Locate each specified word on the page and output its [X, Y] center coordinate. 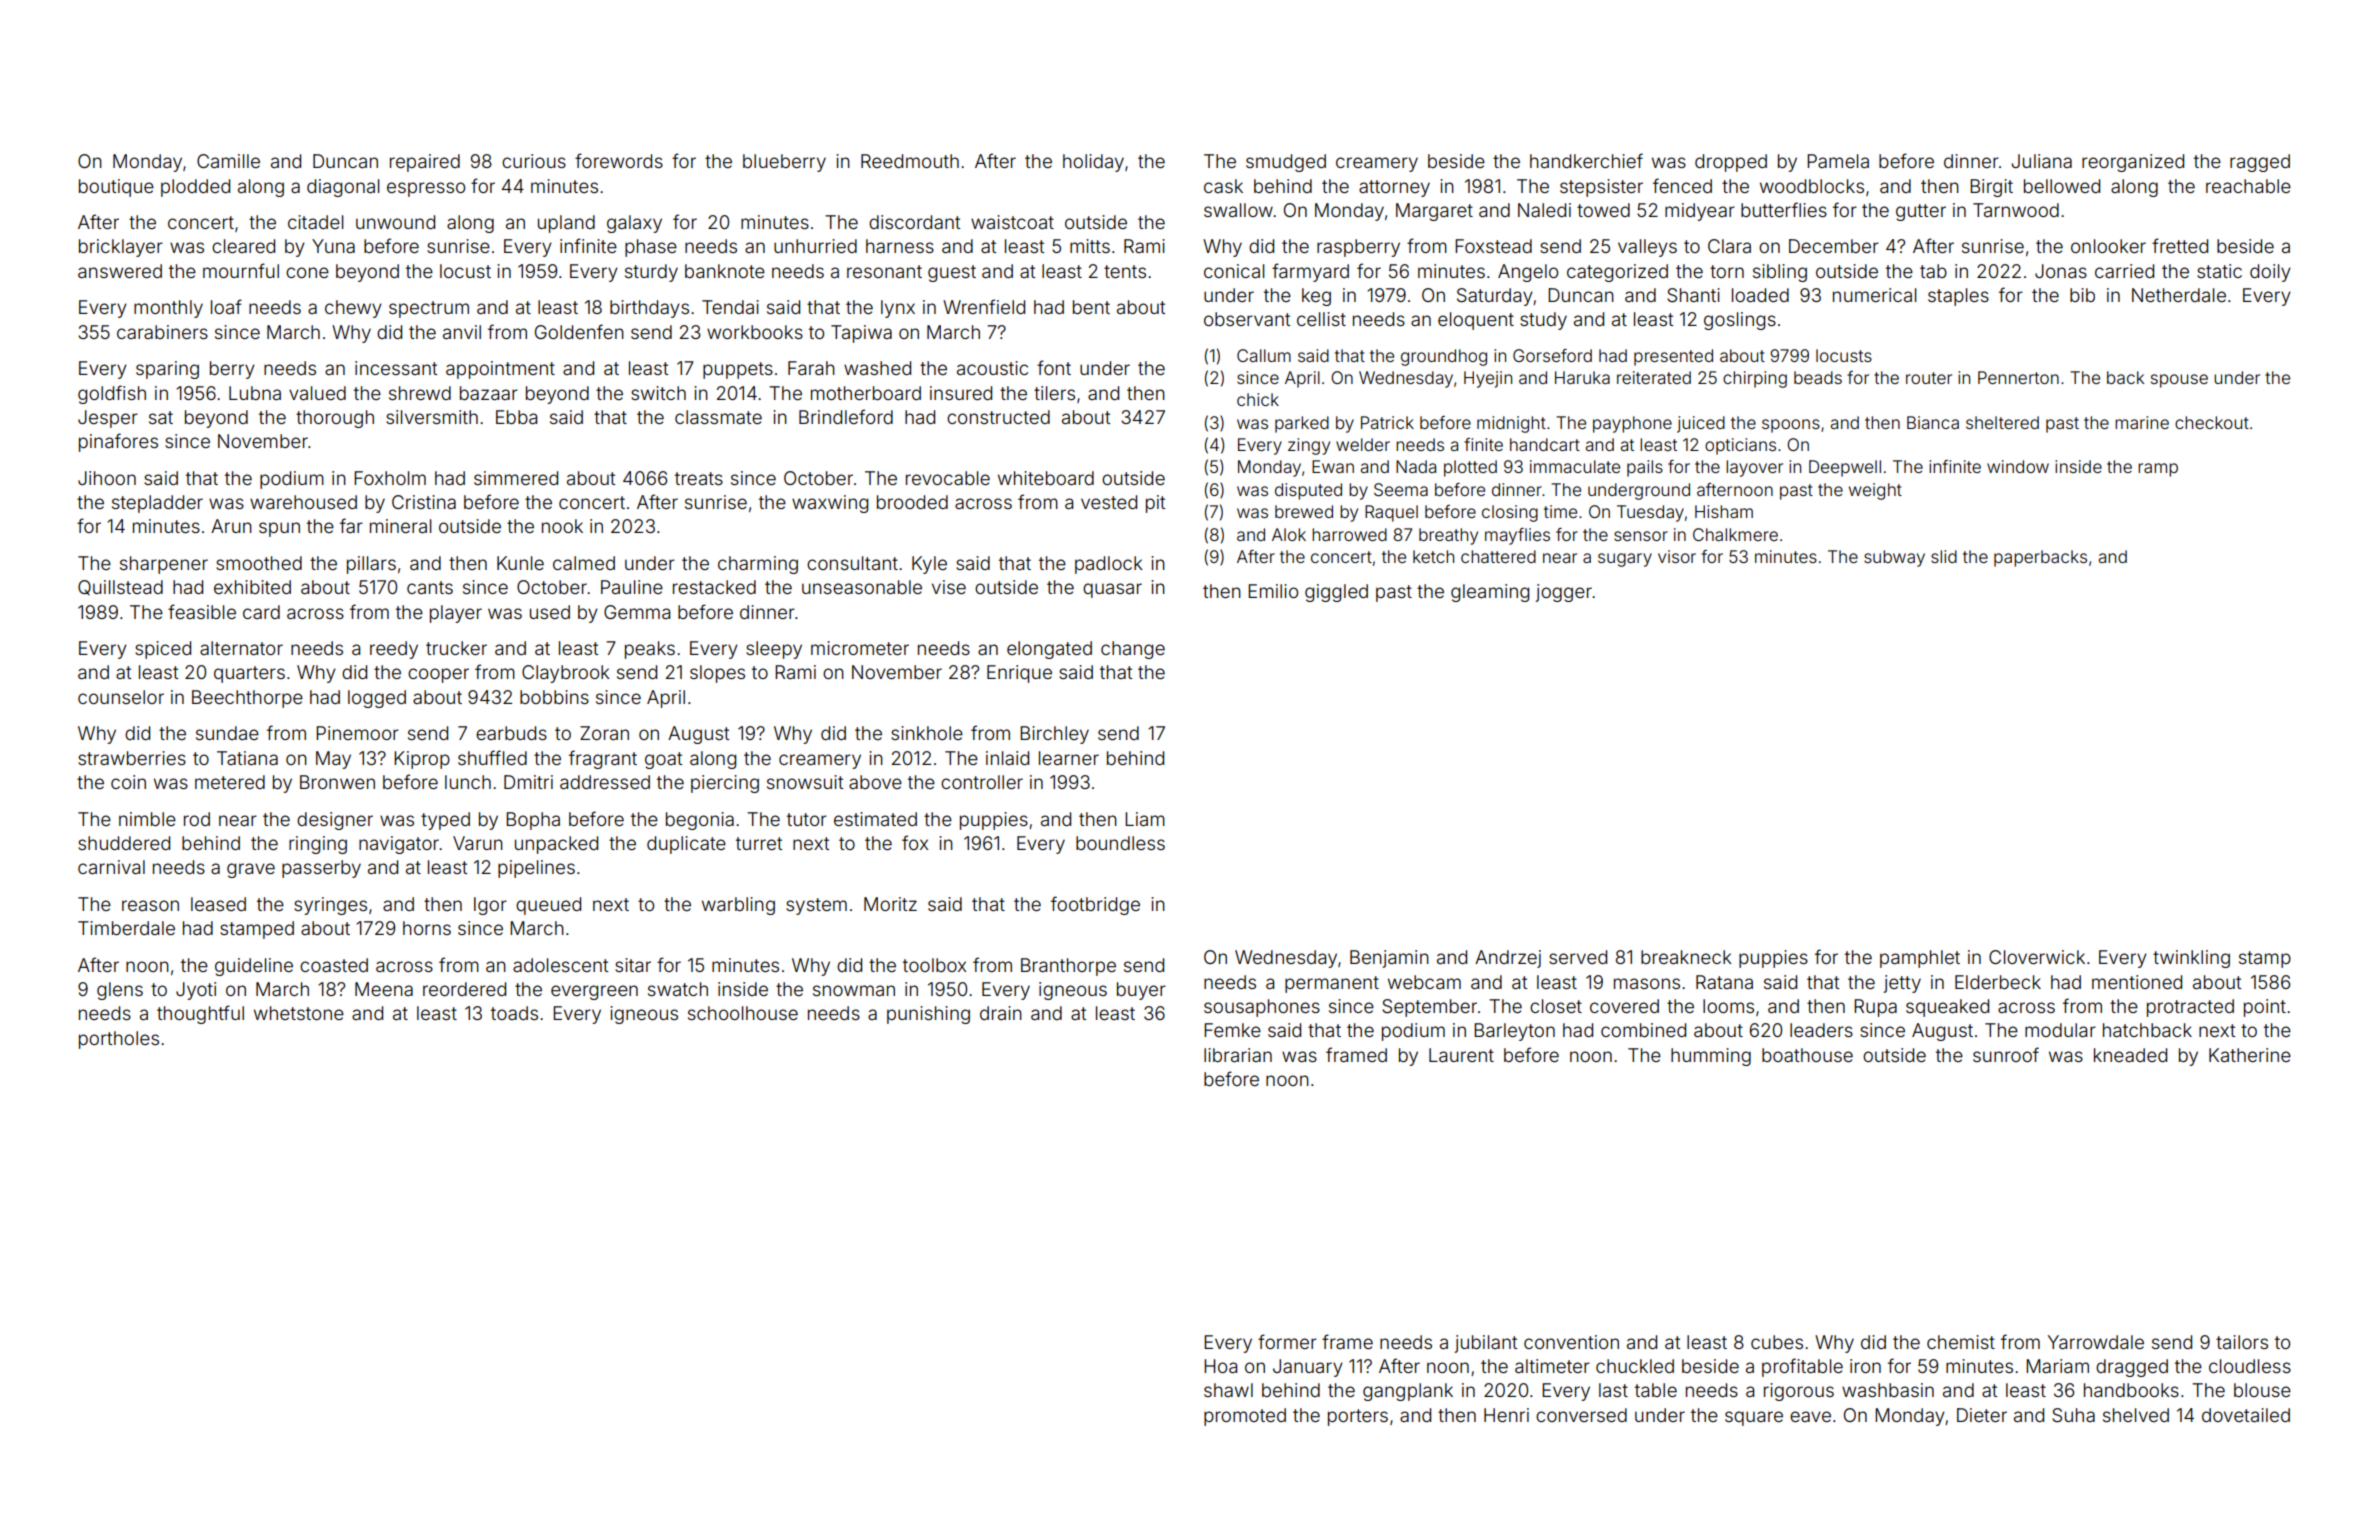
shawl [1228, 1390]
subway [1894, 558]
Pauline [632, 587]
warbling [738, 906]
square [1754, 1418]
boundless [1120, 843]
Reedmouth [910, 161]
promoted [1245, 1417]
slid [1944, 556]
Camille [228, 161]
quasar [1112, 590]
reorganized [2133, 163]
